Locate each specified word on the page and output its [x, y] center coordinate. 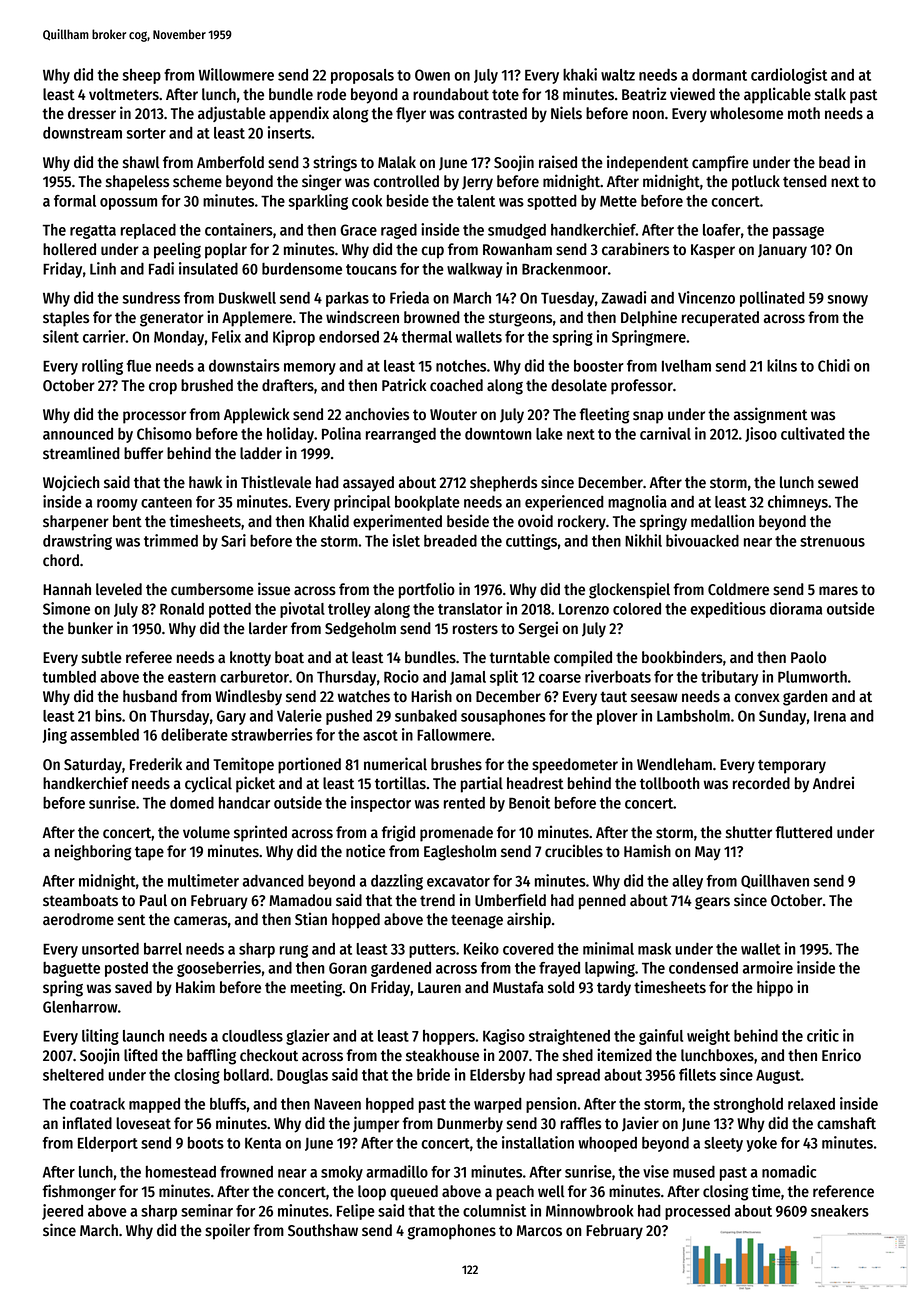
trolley [349, 610]
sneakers [840, 1211]
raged [399, 231]
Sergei [538, 629]
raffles [581, 1123]
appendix [299, 114]
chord [61, 560]
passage [798, 232]
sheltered [73, 1075]
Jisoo [761, 434]
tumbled [69, 676]
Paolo [808, 657]
